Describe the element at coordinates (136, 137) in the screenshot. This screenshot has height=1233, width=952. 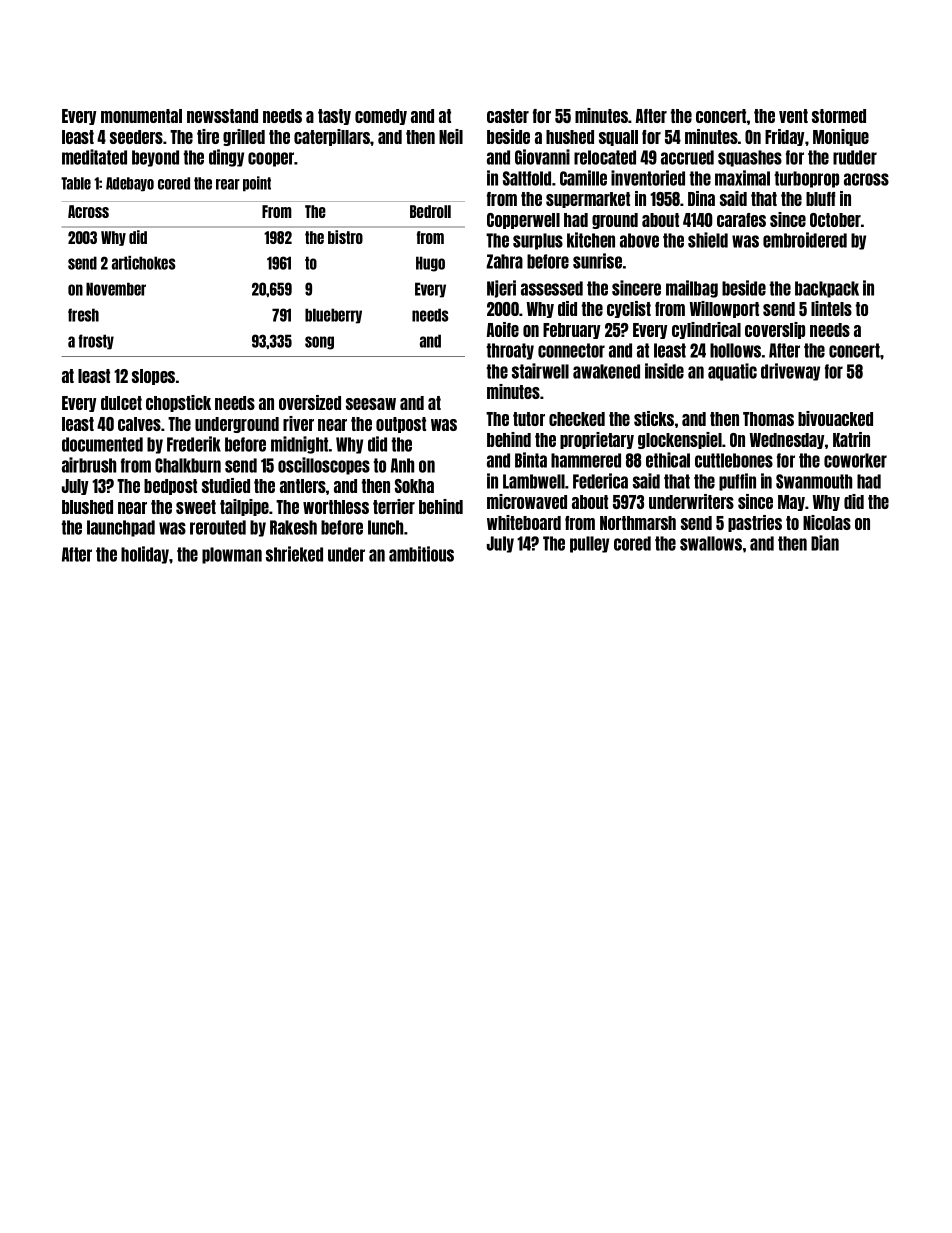
I see `seeders` at that location.
